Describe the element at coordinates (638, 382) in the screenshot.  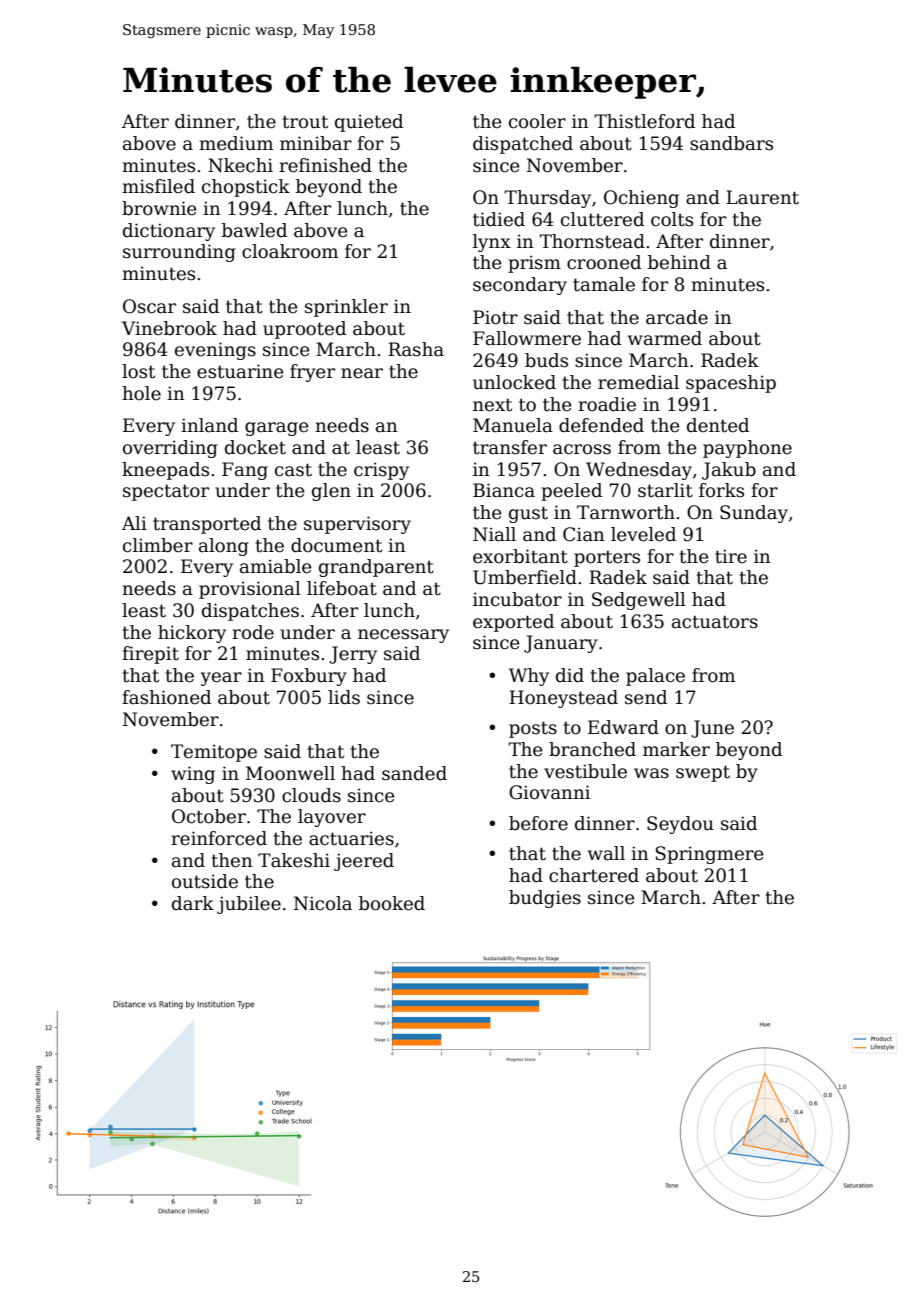
I see `remedial` at that location.
